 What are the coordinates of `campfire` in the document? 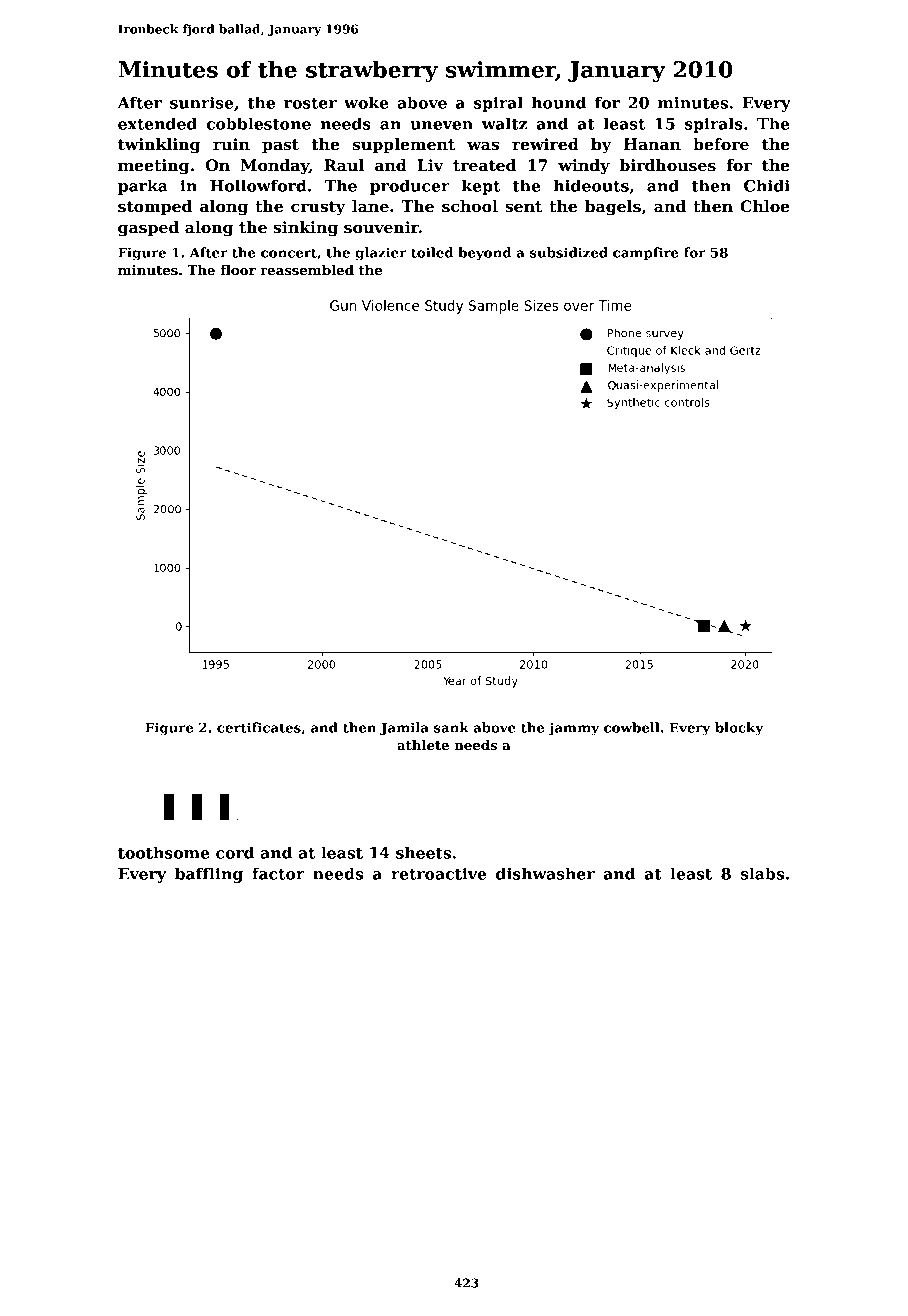 It's located at (646, 253).
